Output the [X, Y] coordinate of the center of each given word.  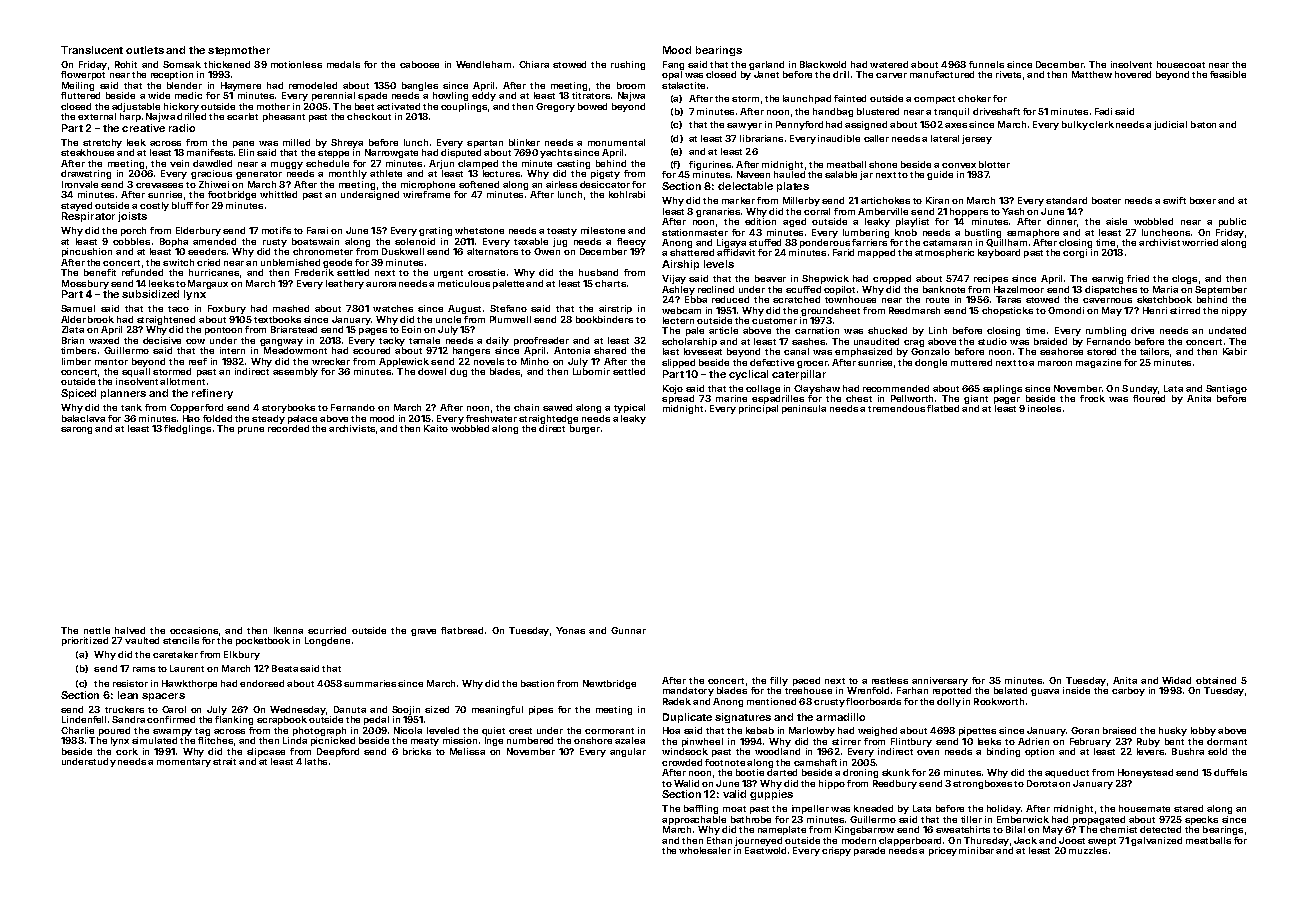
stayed [76, 206]
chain [526, 407]
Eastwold [765, 850]
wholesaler [705, 850]
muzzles [1088, 850]
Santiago [1226, 389]
